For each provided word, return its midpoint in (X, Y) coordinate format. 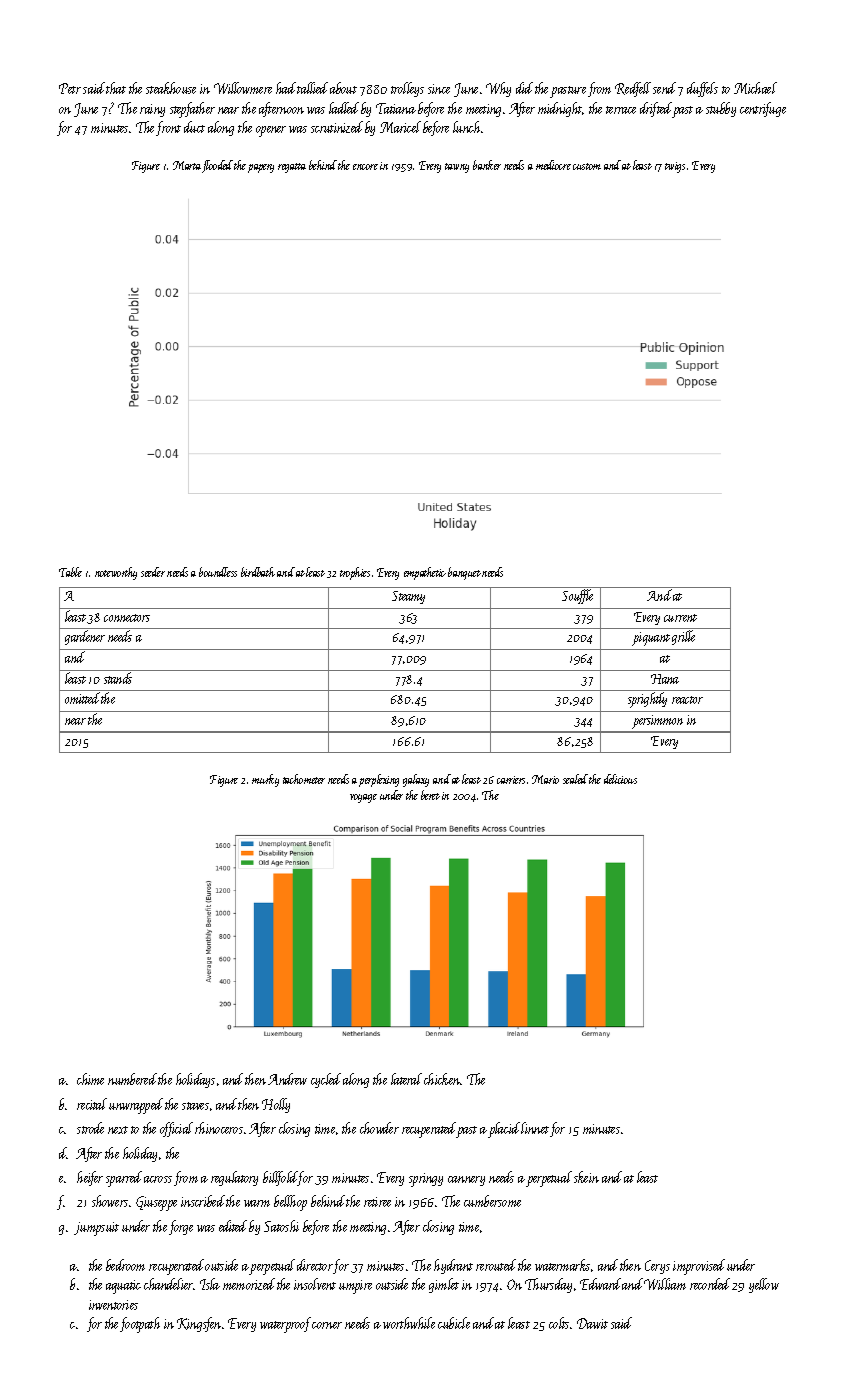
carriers (511, 780)
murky (265, 780)
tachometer (304, 779)
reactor (687, 700)
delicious (620, 779)
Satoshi (281, 1226)
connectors (127, 618)
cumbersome (492, 1201)
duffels (702, 89)
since (439, 89)
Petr (70, 88)
